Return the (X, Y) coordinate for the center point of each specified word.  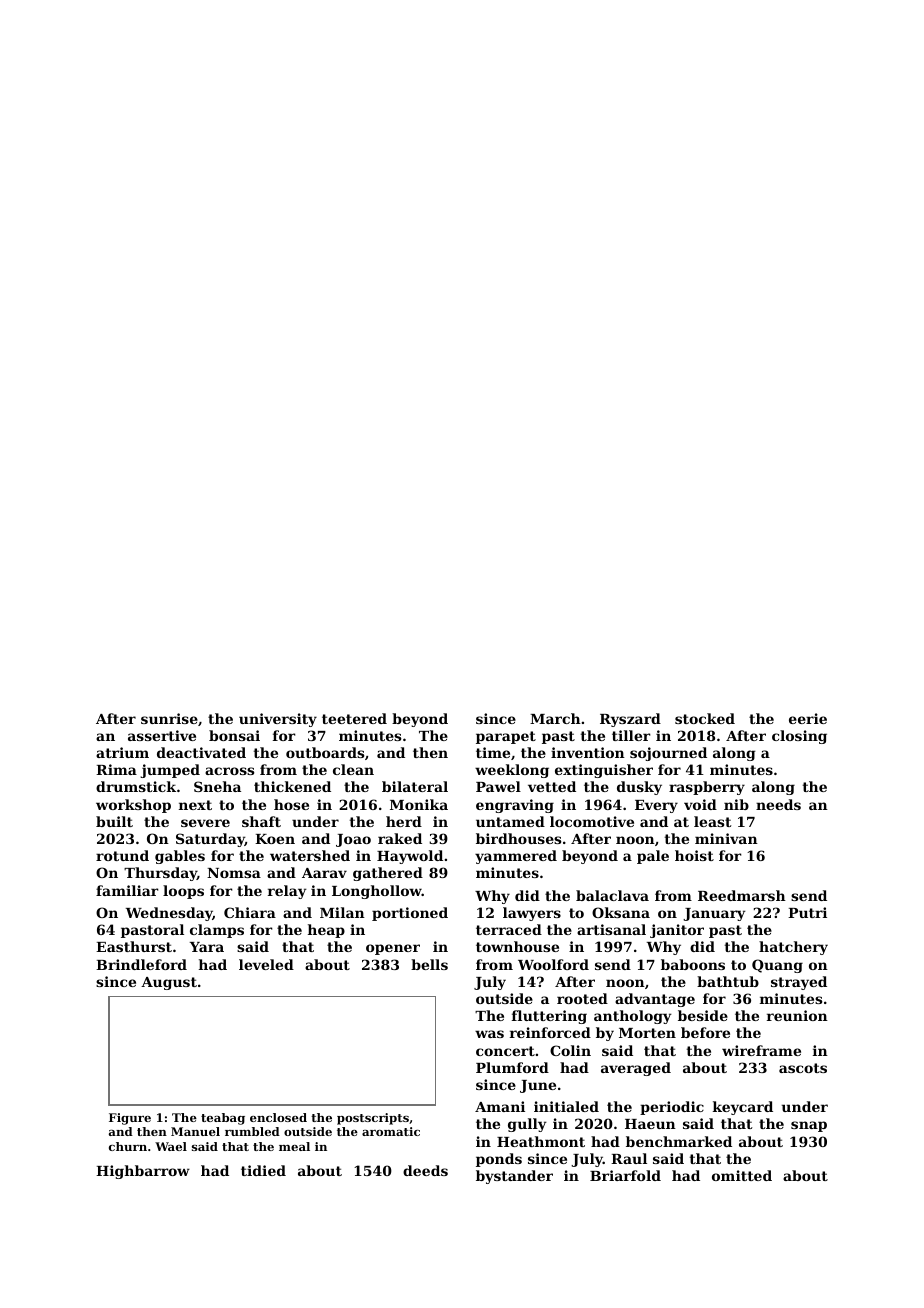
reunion (797, 1015)
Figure (130, 1119)
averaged (636, 1069)
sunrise (169, 718)
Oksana (621, 912)
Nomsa (234, 873)
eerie (808, 718)
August (169, 983)
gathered (388, 874)
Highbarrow (143, 1172)
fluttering (549, 1017)
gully (527, 1125)
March (555, 718)
